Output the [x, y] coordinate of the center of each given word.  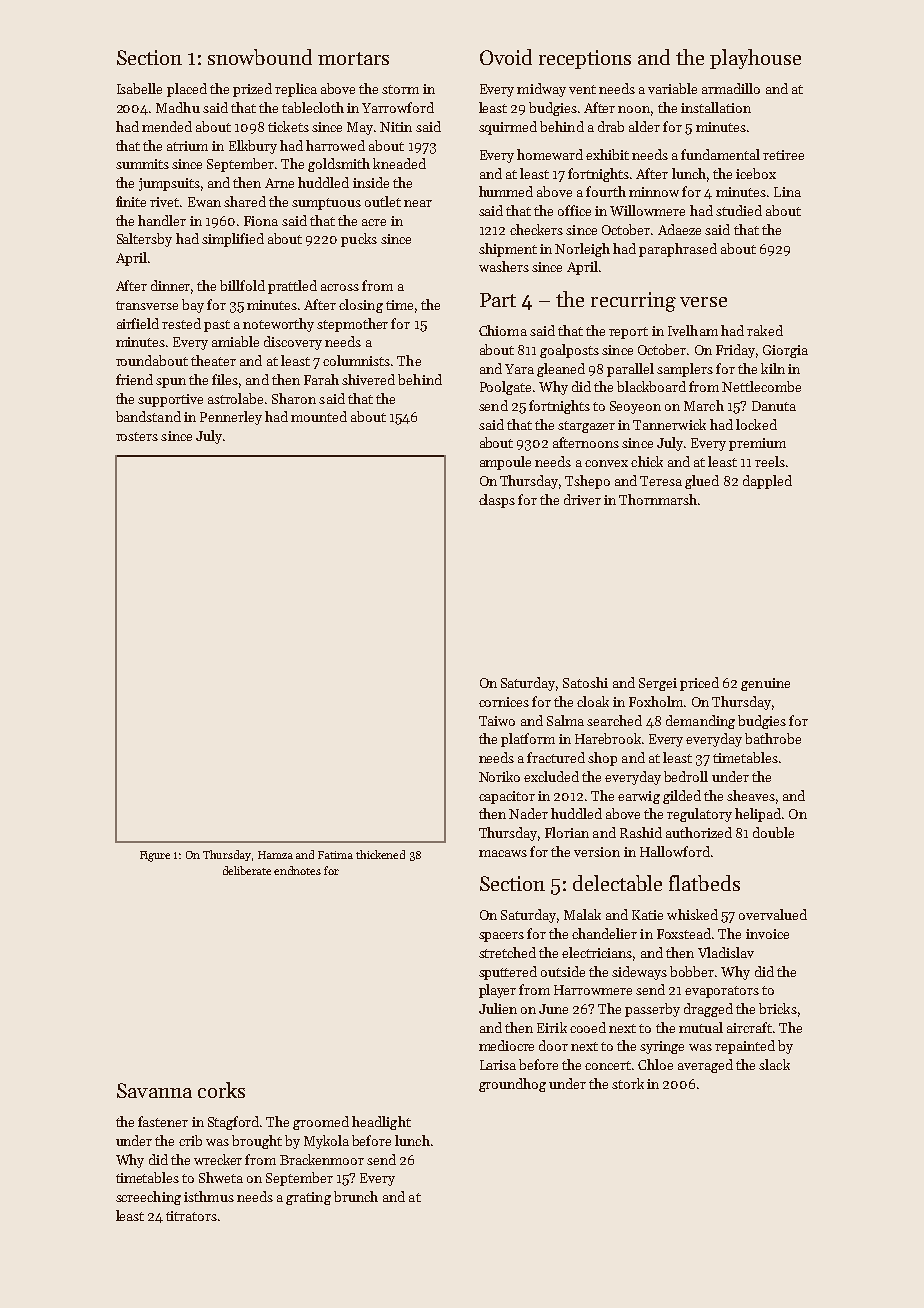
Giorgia [785, 351]
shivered [368, 379]
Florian [567, 832]
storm [400, 89]
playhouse [755, 59]
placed [187, 90]
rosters [137, 436]
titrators [191, 1216]
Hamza [275, 855]
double [773, 832]
